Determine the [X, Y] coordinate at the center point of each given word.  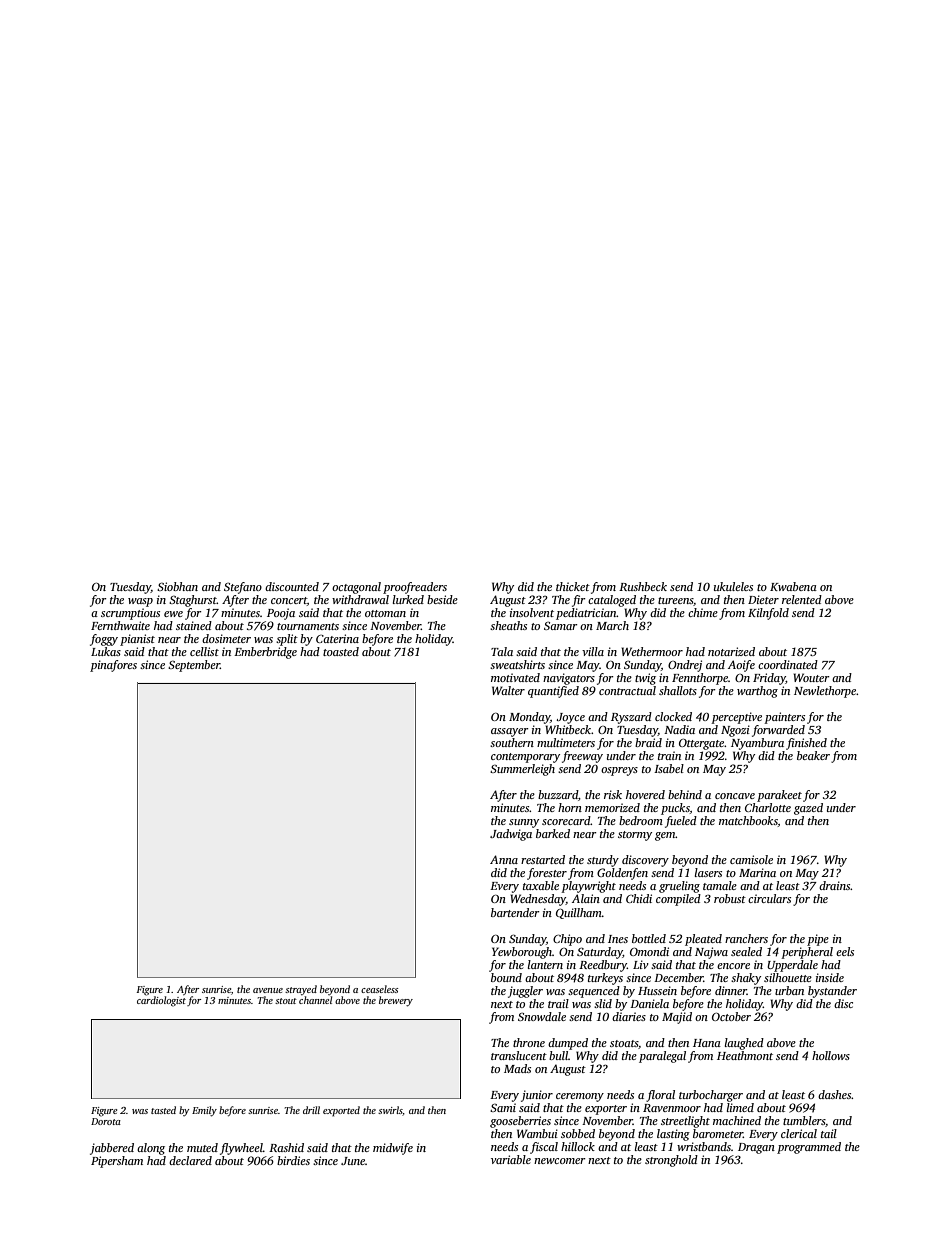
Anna [504, 859]
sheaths [508, 625]
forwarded [778, 731]
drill [311, 1110]
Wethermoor [652, 651]
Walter [508, 690]
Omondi [649, 951]
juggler [525, 992]
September [194, 666]
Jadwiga [511, 835]
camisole [751, 859]
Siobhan [177, 586]
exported [341, 1111]
